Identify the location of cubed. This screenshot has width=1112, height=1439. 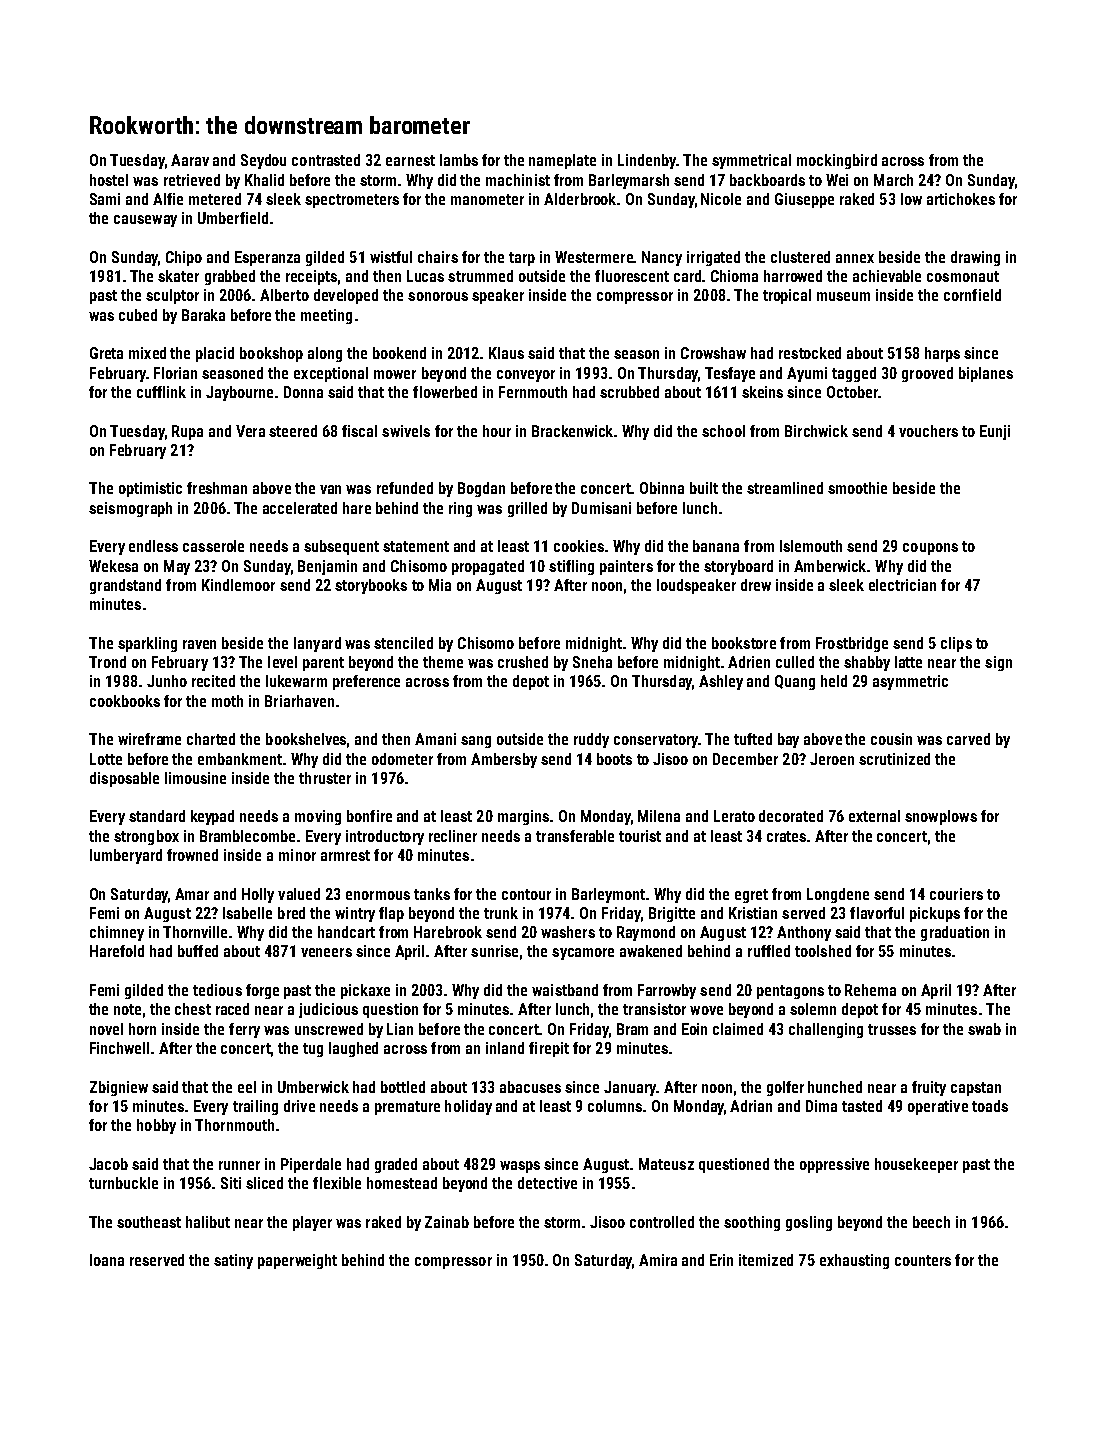
(138, 315).
